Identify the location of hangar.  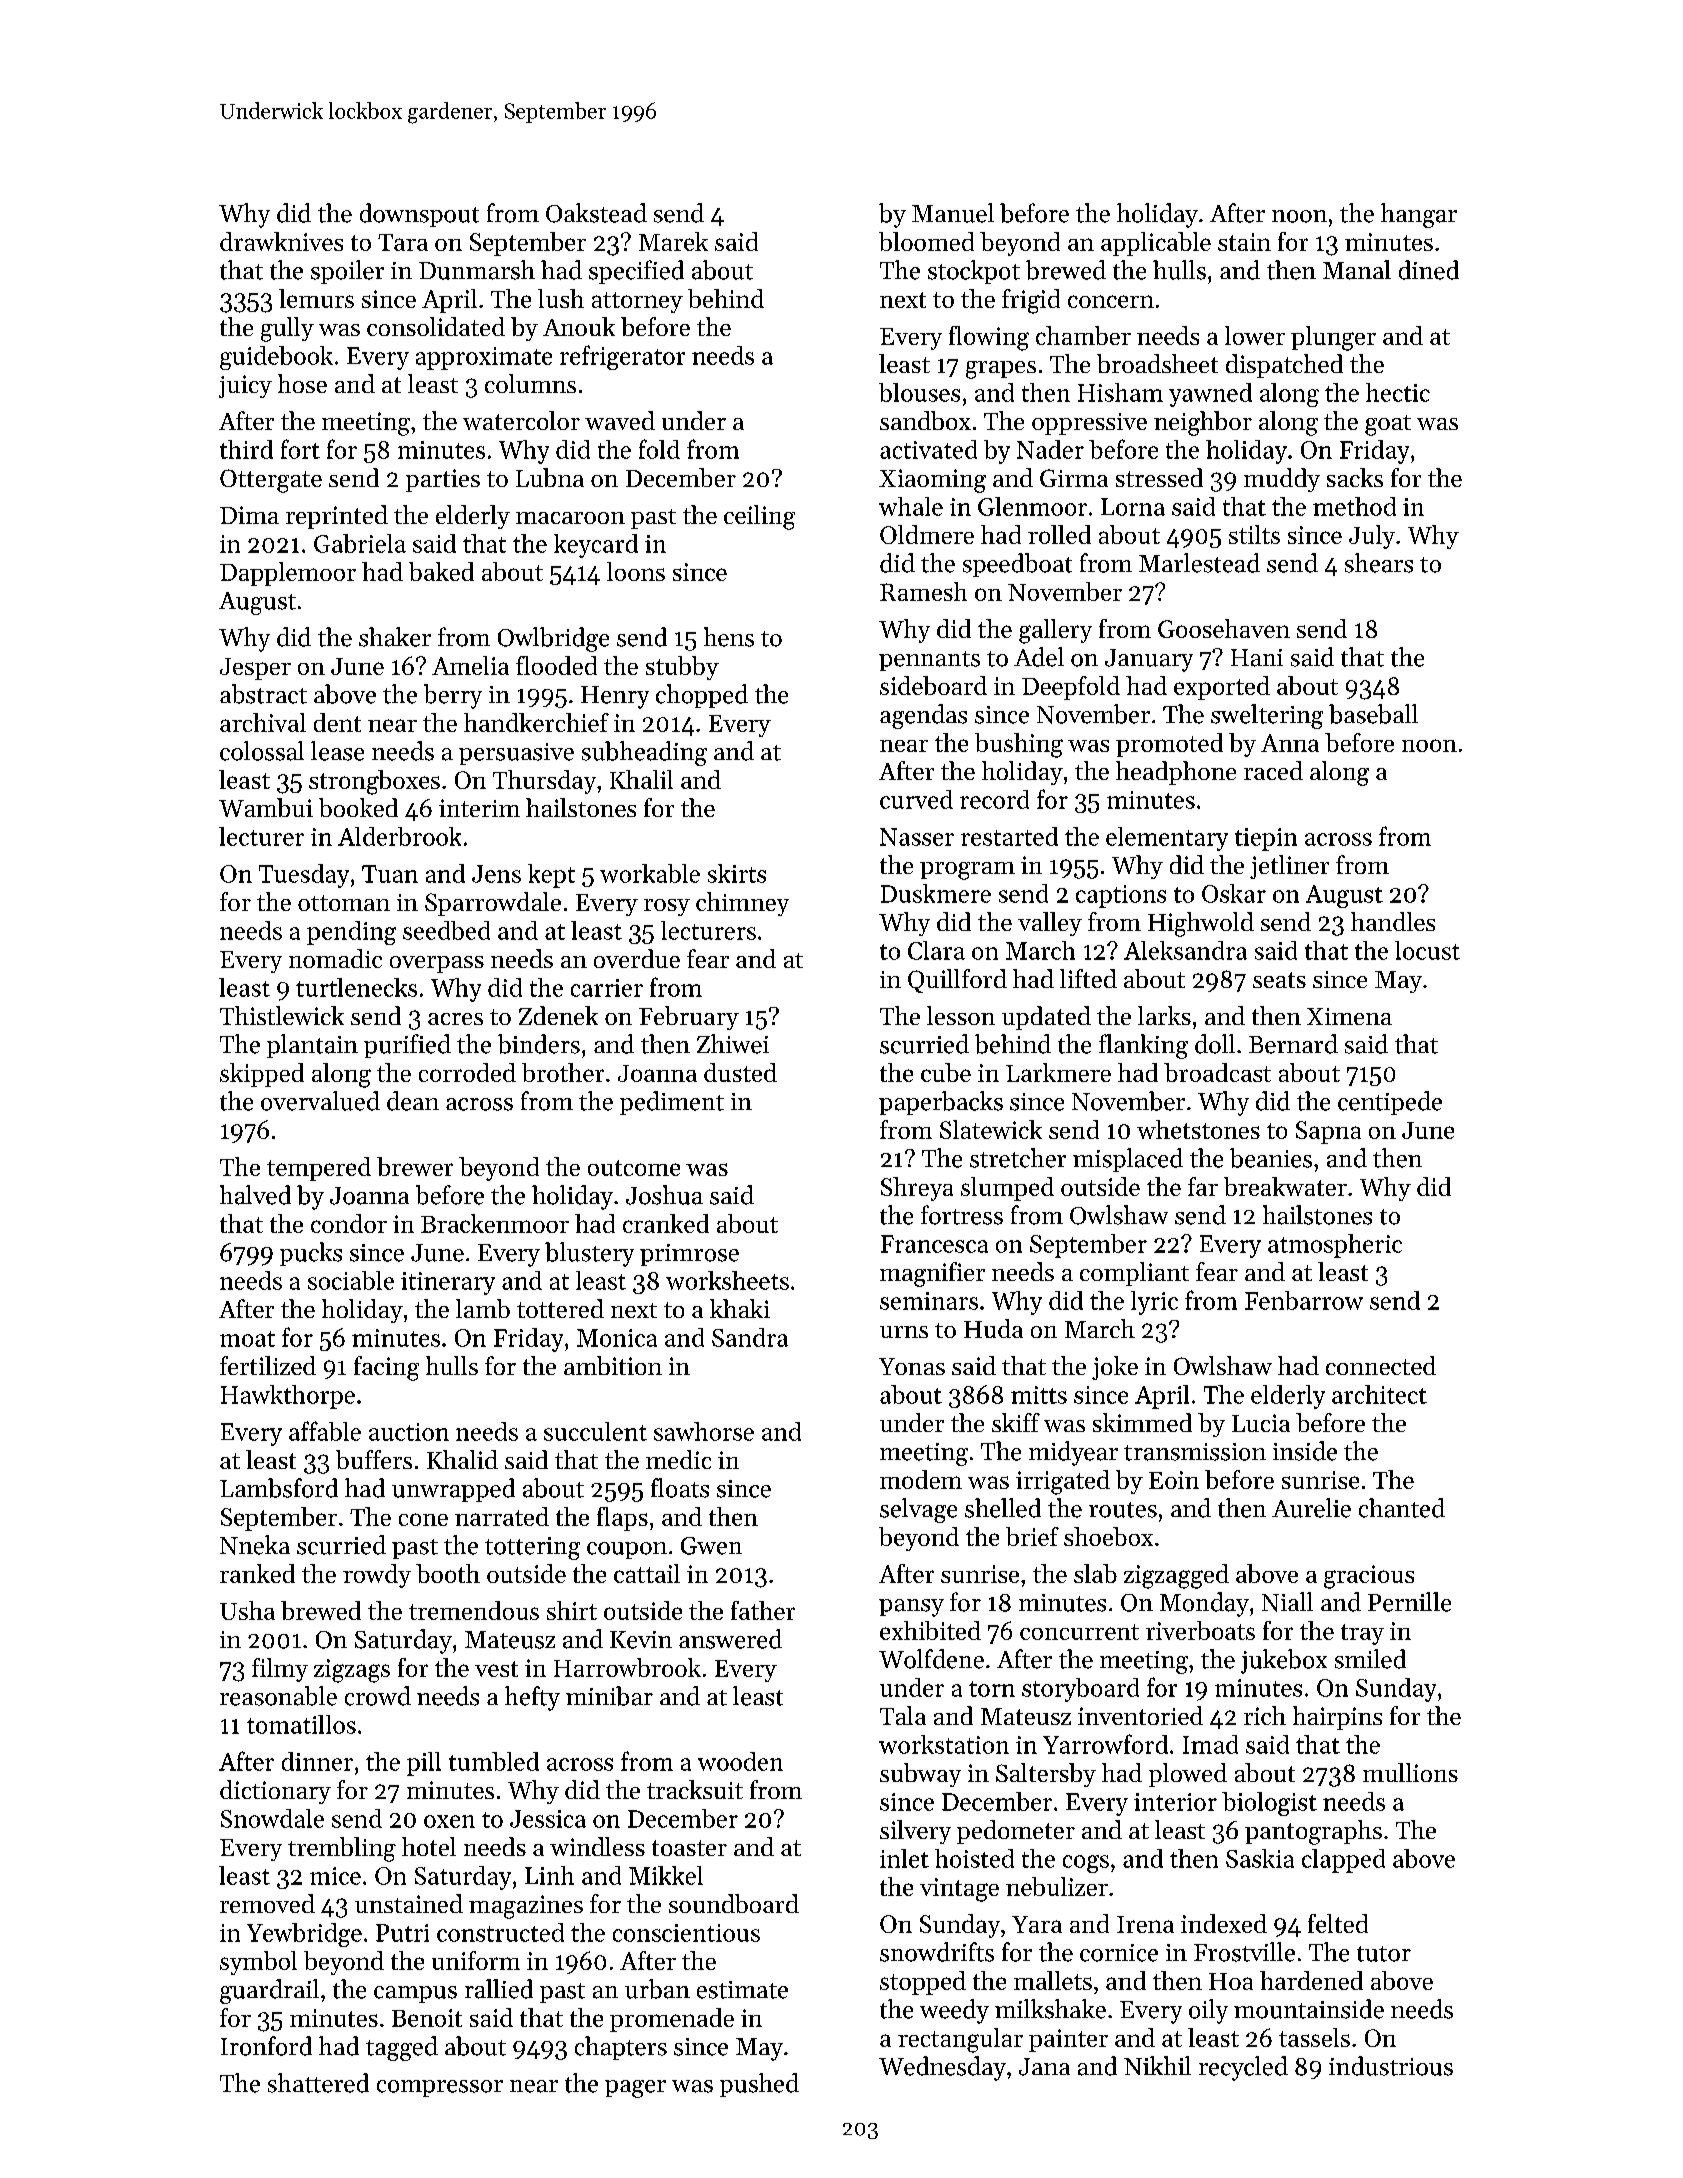
(1419, 215).
